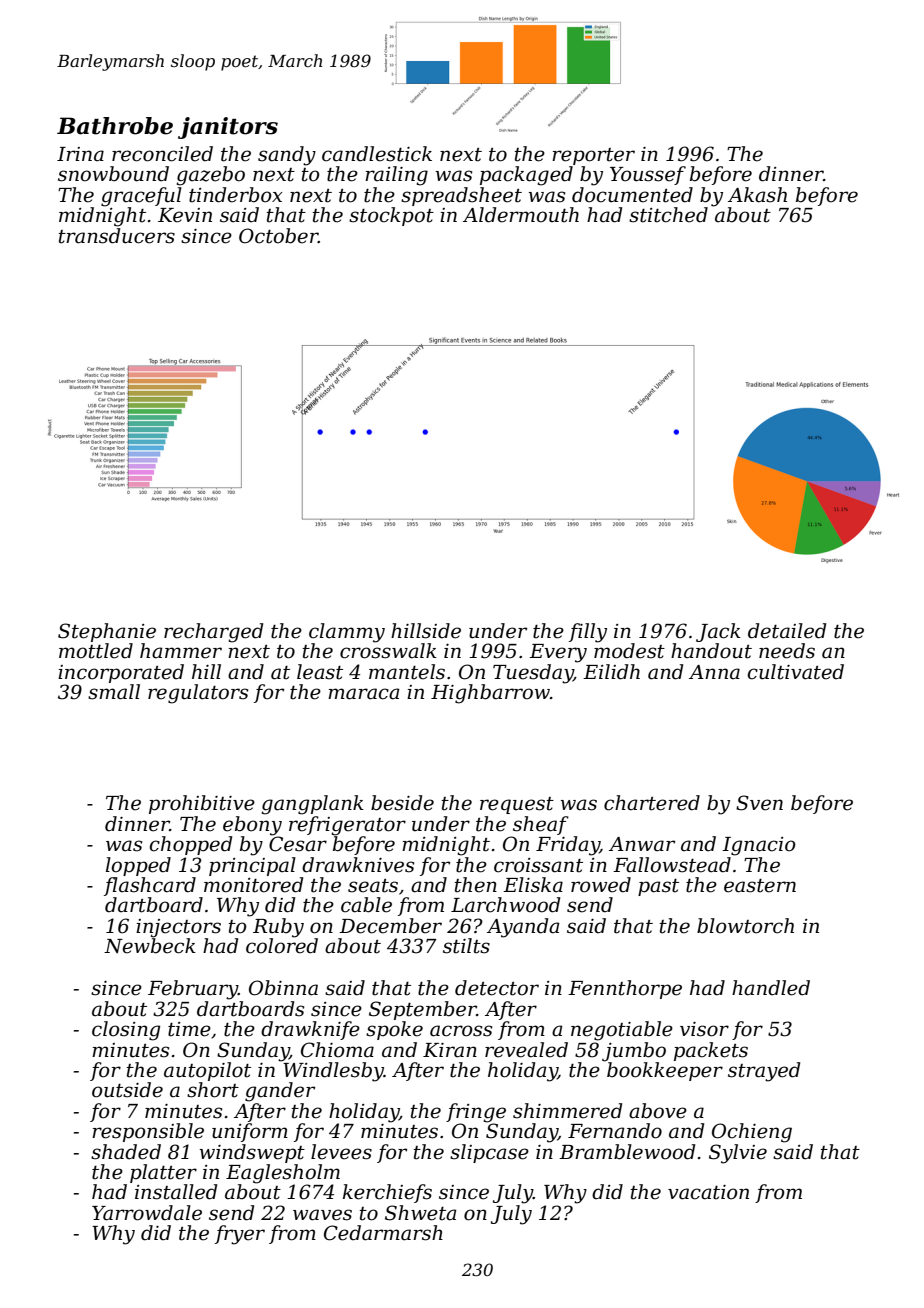  Describe the element at coordinates (708, 1192) in the screenshot. I see `vacation` at that location.
